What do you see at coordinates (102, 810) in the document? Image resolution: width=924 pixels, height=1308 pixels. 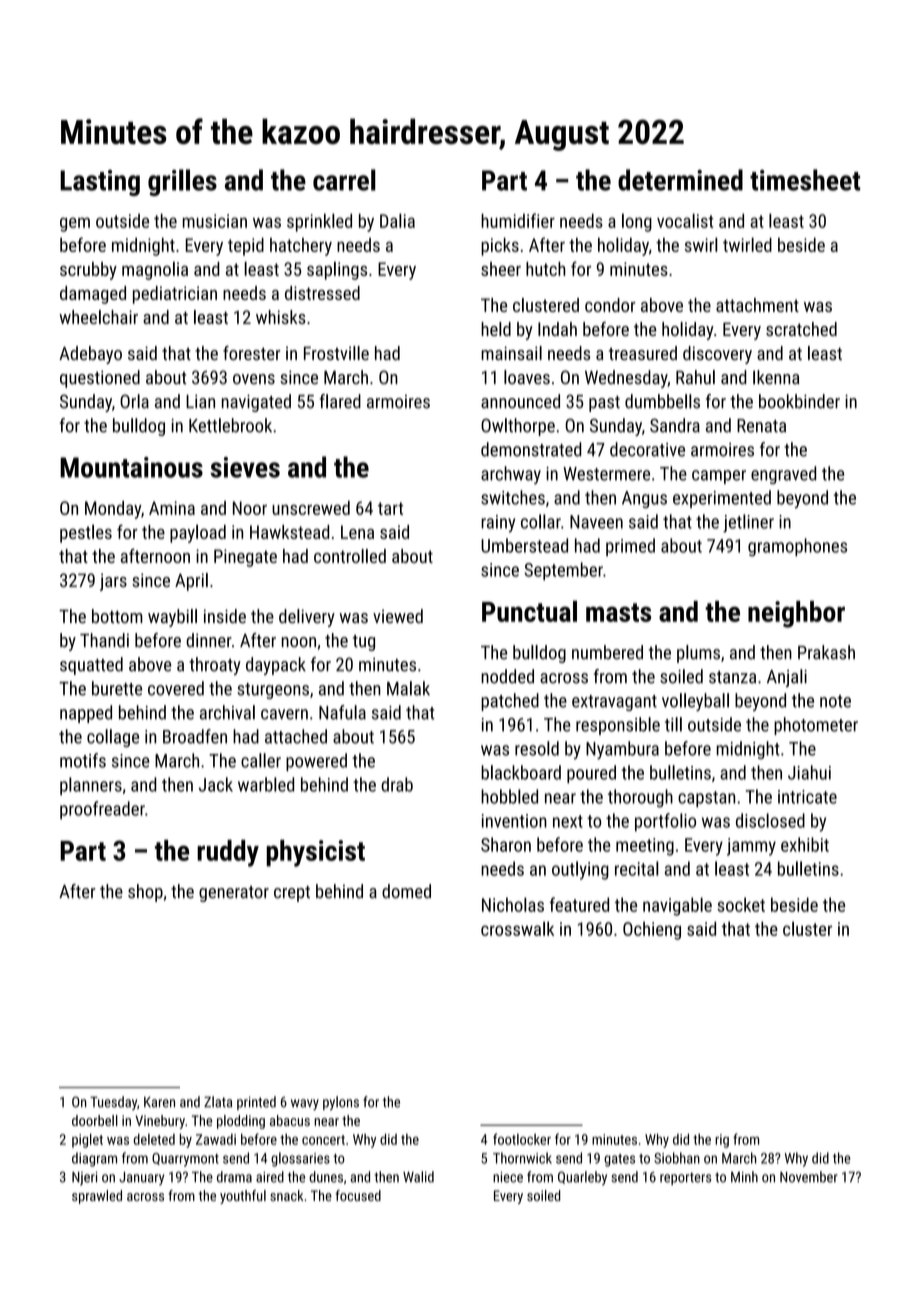 I see `proofreader` at bounding box center [102, 810].
